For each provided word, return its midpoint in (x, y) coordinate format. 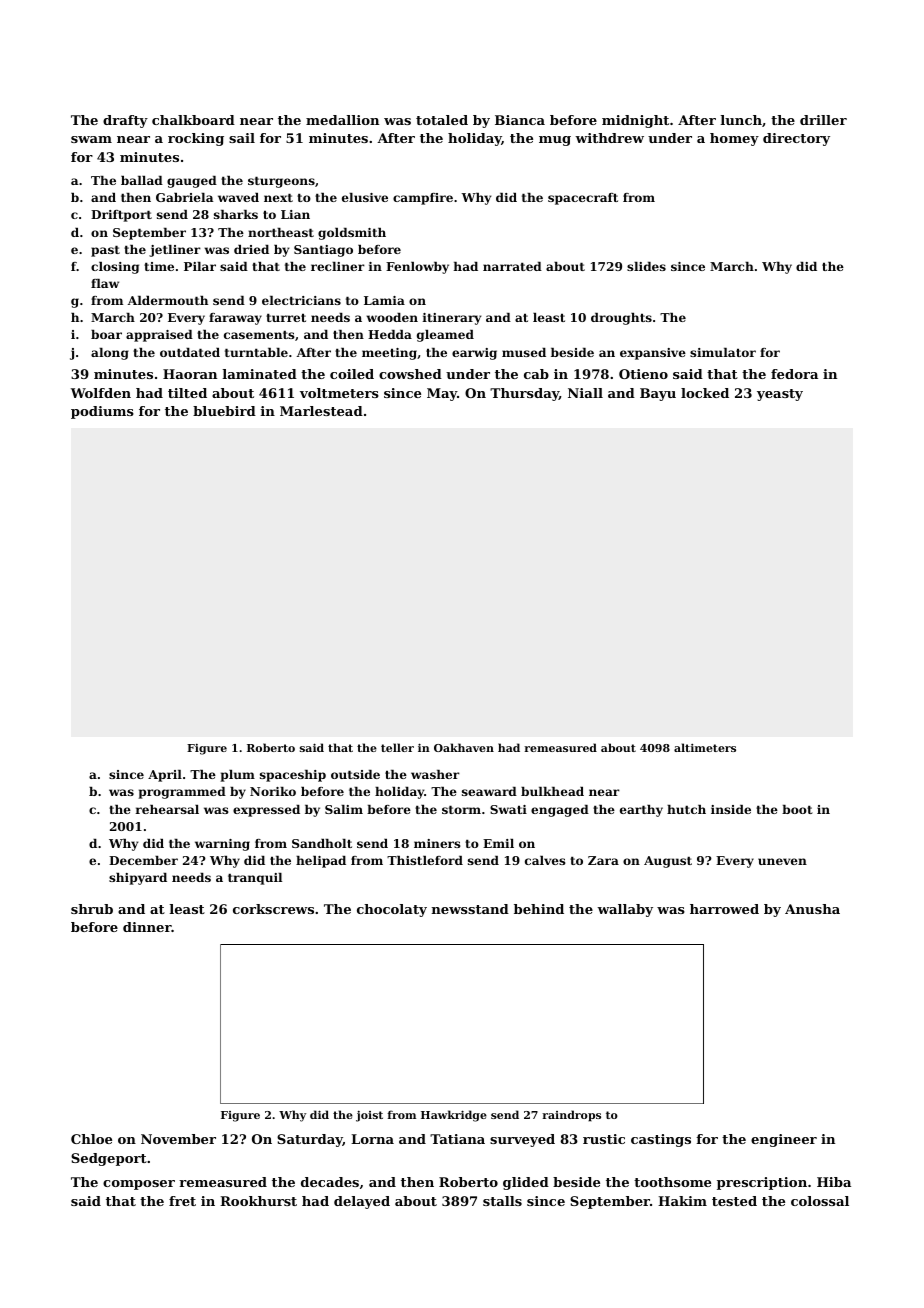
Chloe (91, 1139)
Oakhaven (464, 747)
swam (91, 139)
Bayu (658, 394)
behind (539, 909)
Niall (585, 393)
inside (731, 809)
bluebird (224, 411)
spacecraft (583, 199)
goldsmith (352, 234)
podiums (102, 412)
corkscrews (273, 909)
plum (238, 776)
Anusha (812, 909)
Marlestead (321, 411)
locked (705, 393)
